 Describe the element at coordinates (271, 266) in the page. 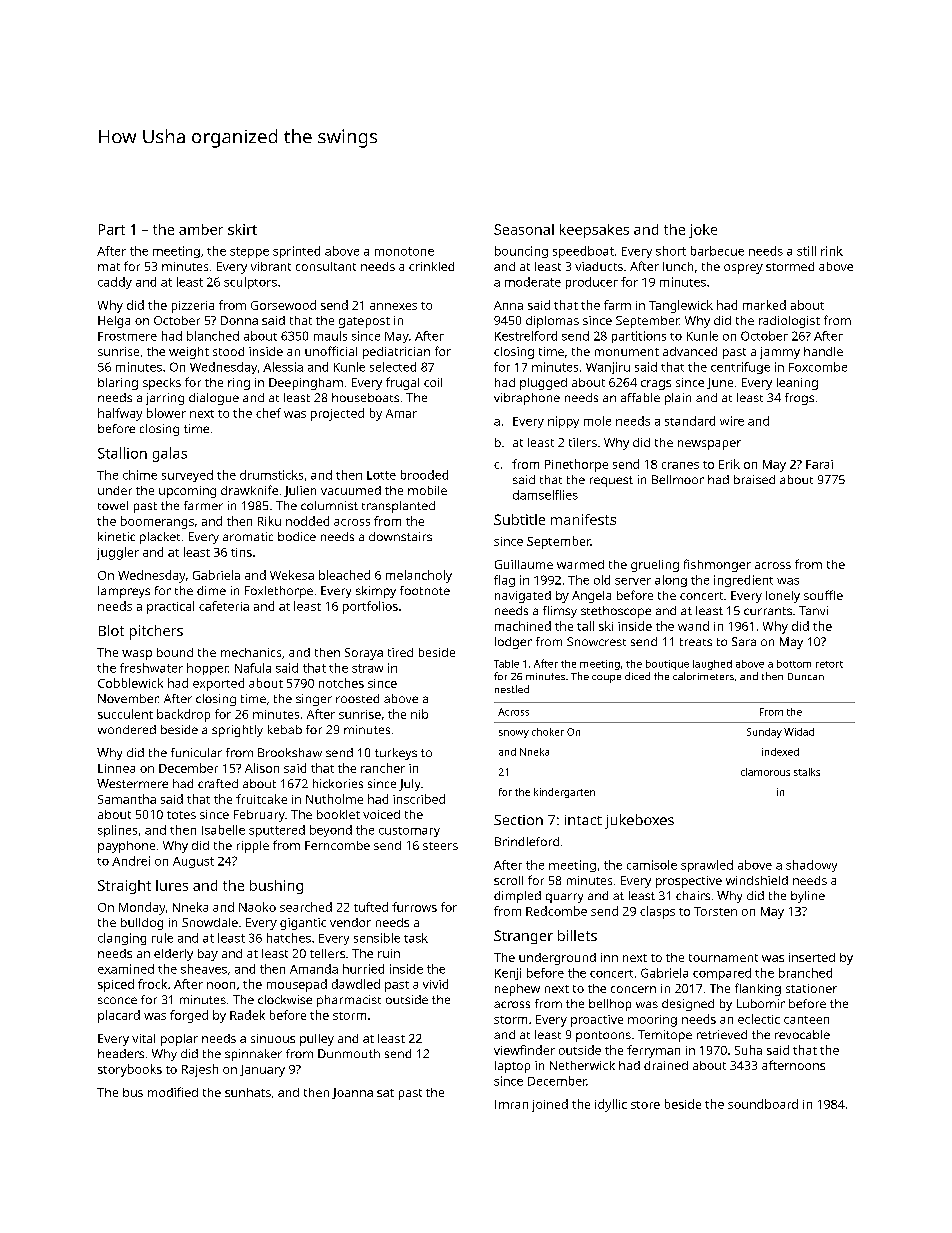

I see `vibrant` at that location.
